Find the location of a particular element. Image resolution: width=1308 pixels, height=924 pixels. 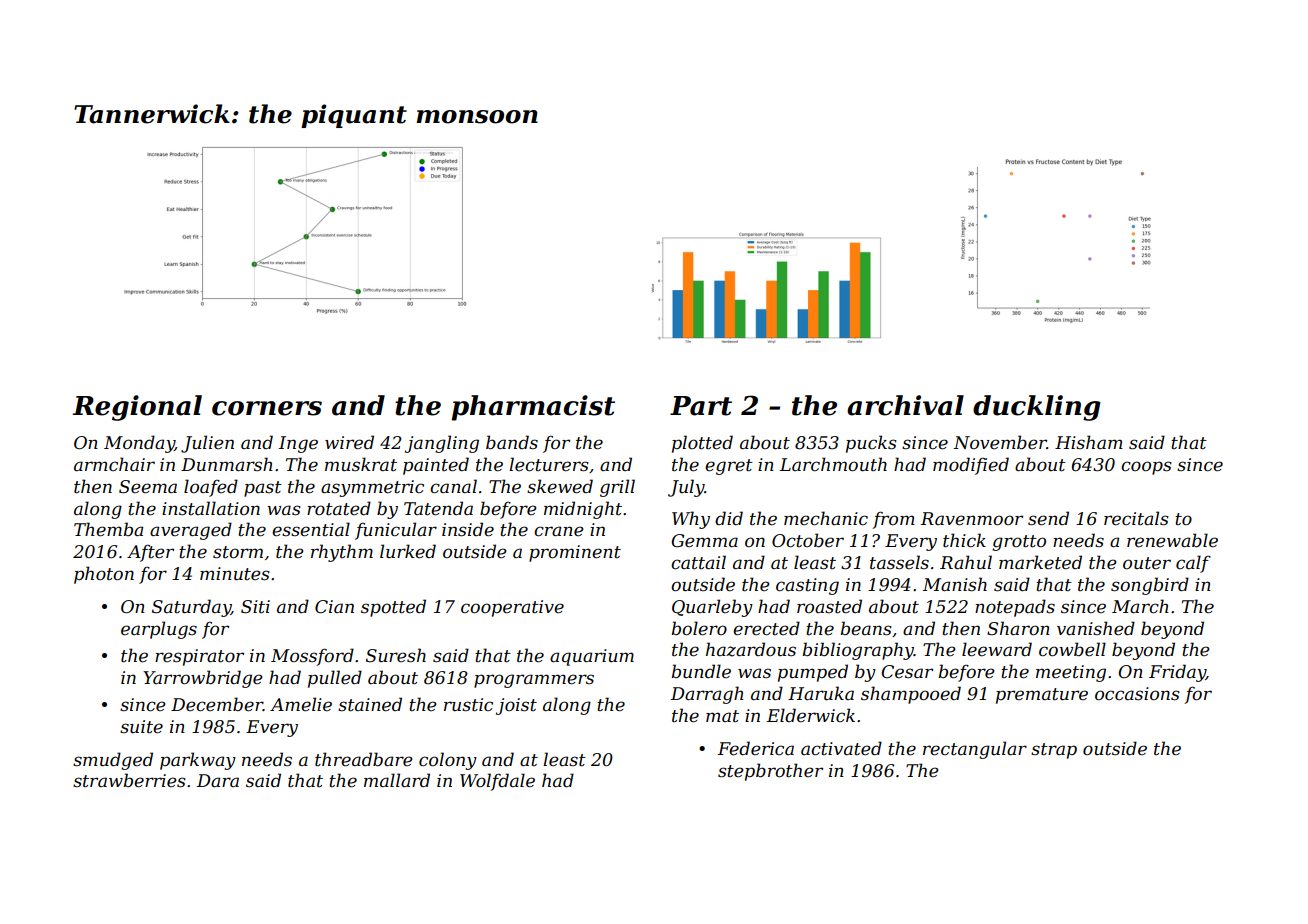

photon is located at coordinates (104, 575).
